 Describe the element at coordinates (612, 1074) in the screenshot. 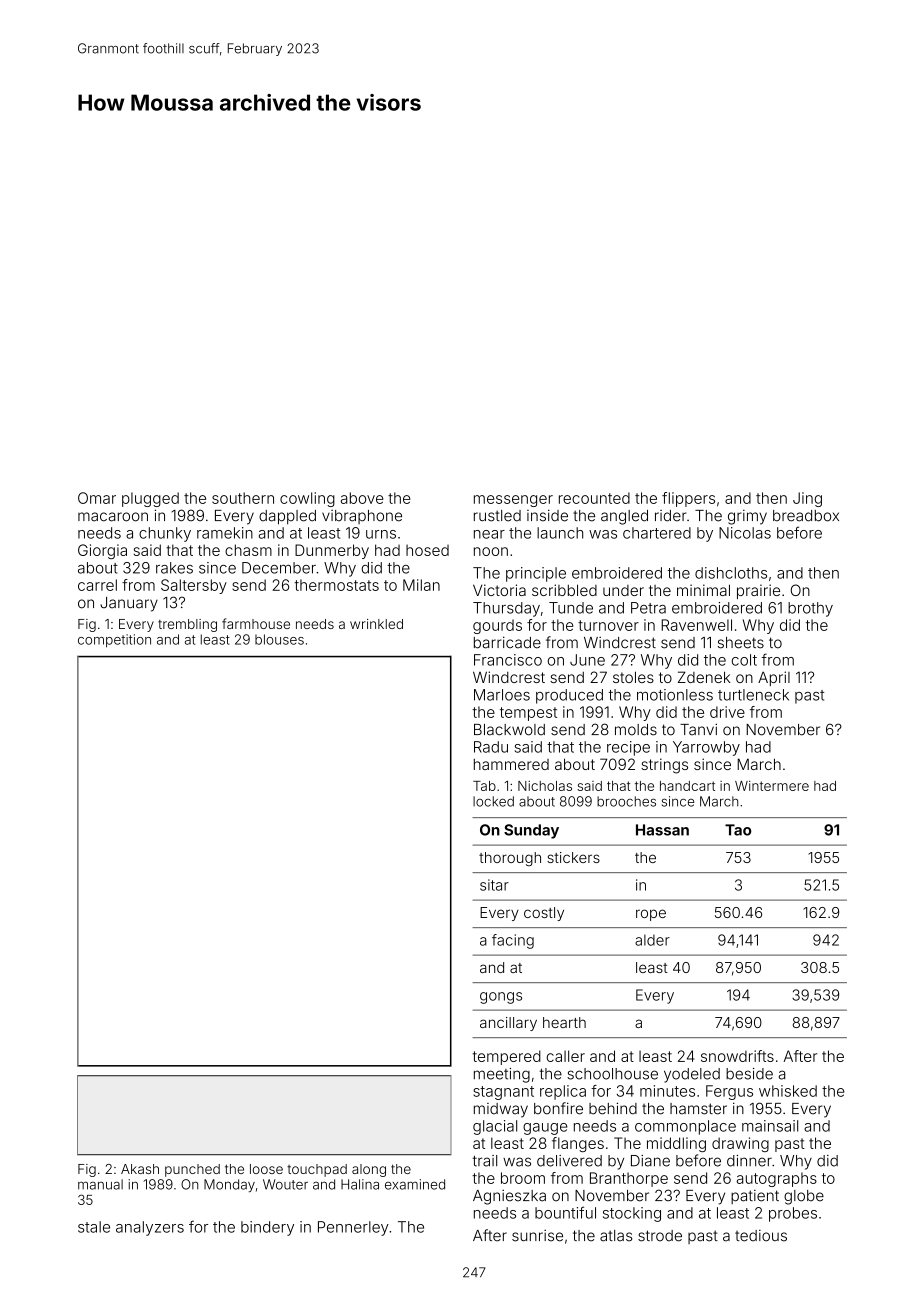

I see `schoolhouse` at that location.
